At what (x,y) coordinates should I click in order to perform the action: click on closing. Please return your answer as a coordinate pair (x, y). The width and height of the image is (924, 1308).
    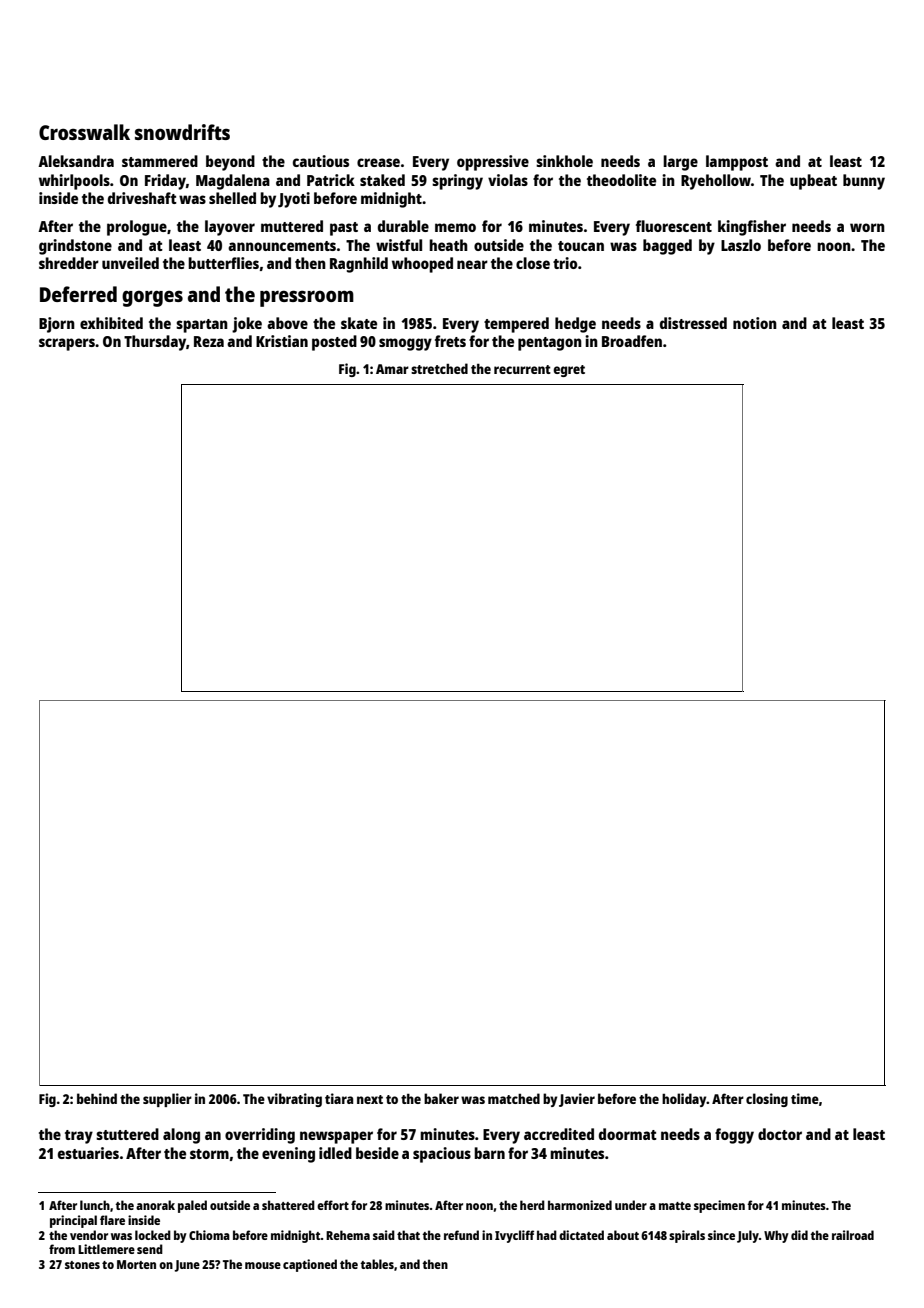
    Looking at the image, I should click on (767, 1100).
